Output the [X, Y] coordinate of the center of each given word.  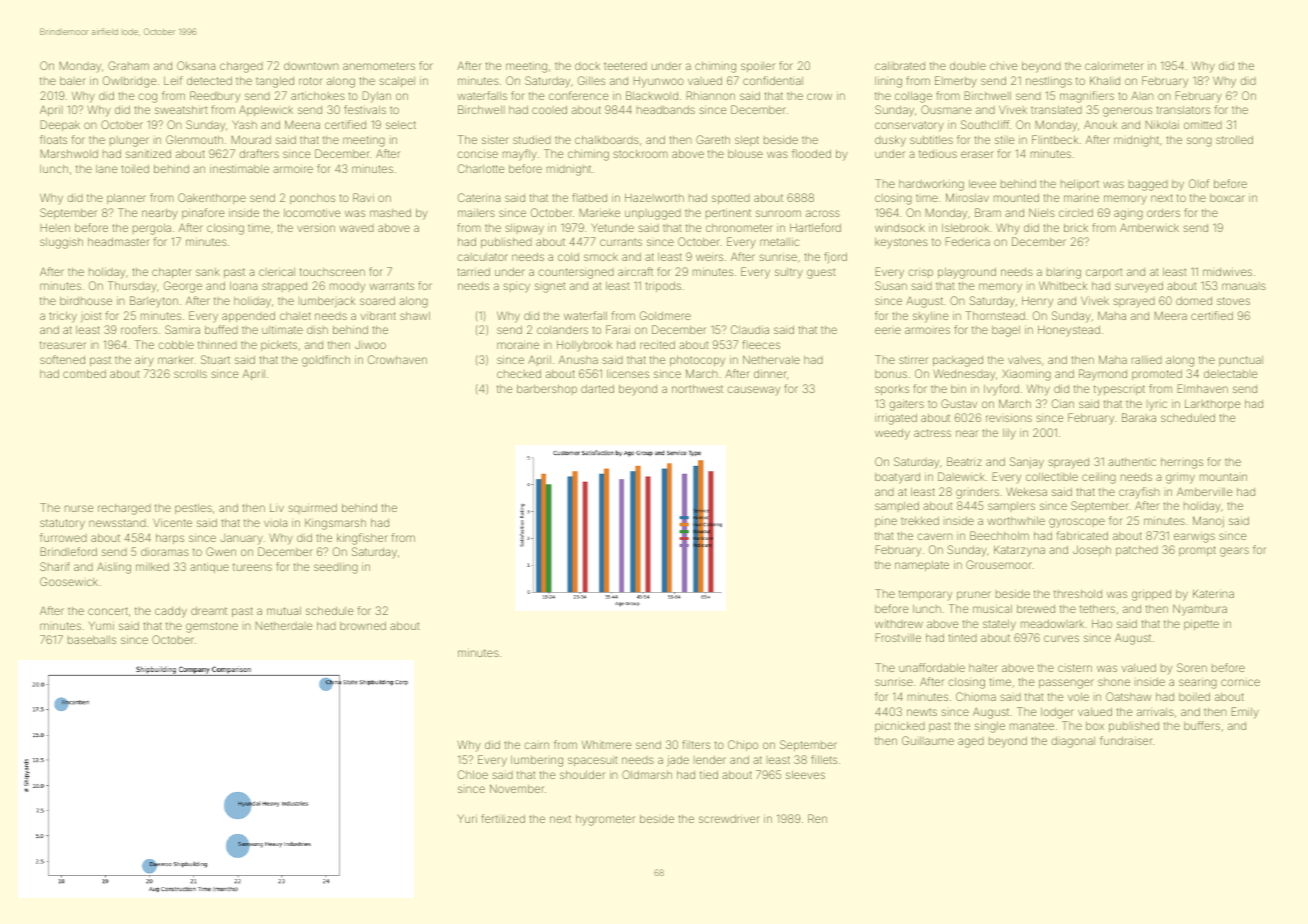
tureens [252, 567]
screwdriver [729, 818]
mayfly [520, 155]
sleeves [805, 775]
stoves [1233, 301]
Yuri [467, 818]
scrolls [190, 374]
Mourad [251, 139]
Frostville [898, 637]
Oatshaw [1129, 696]
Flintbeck [1055, 139]
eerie [888, 330]
